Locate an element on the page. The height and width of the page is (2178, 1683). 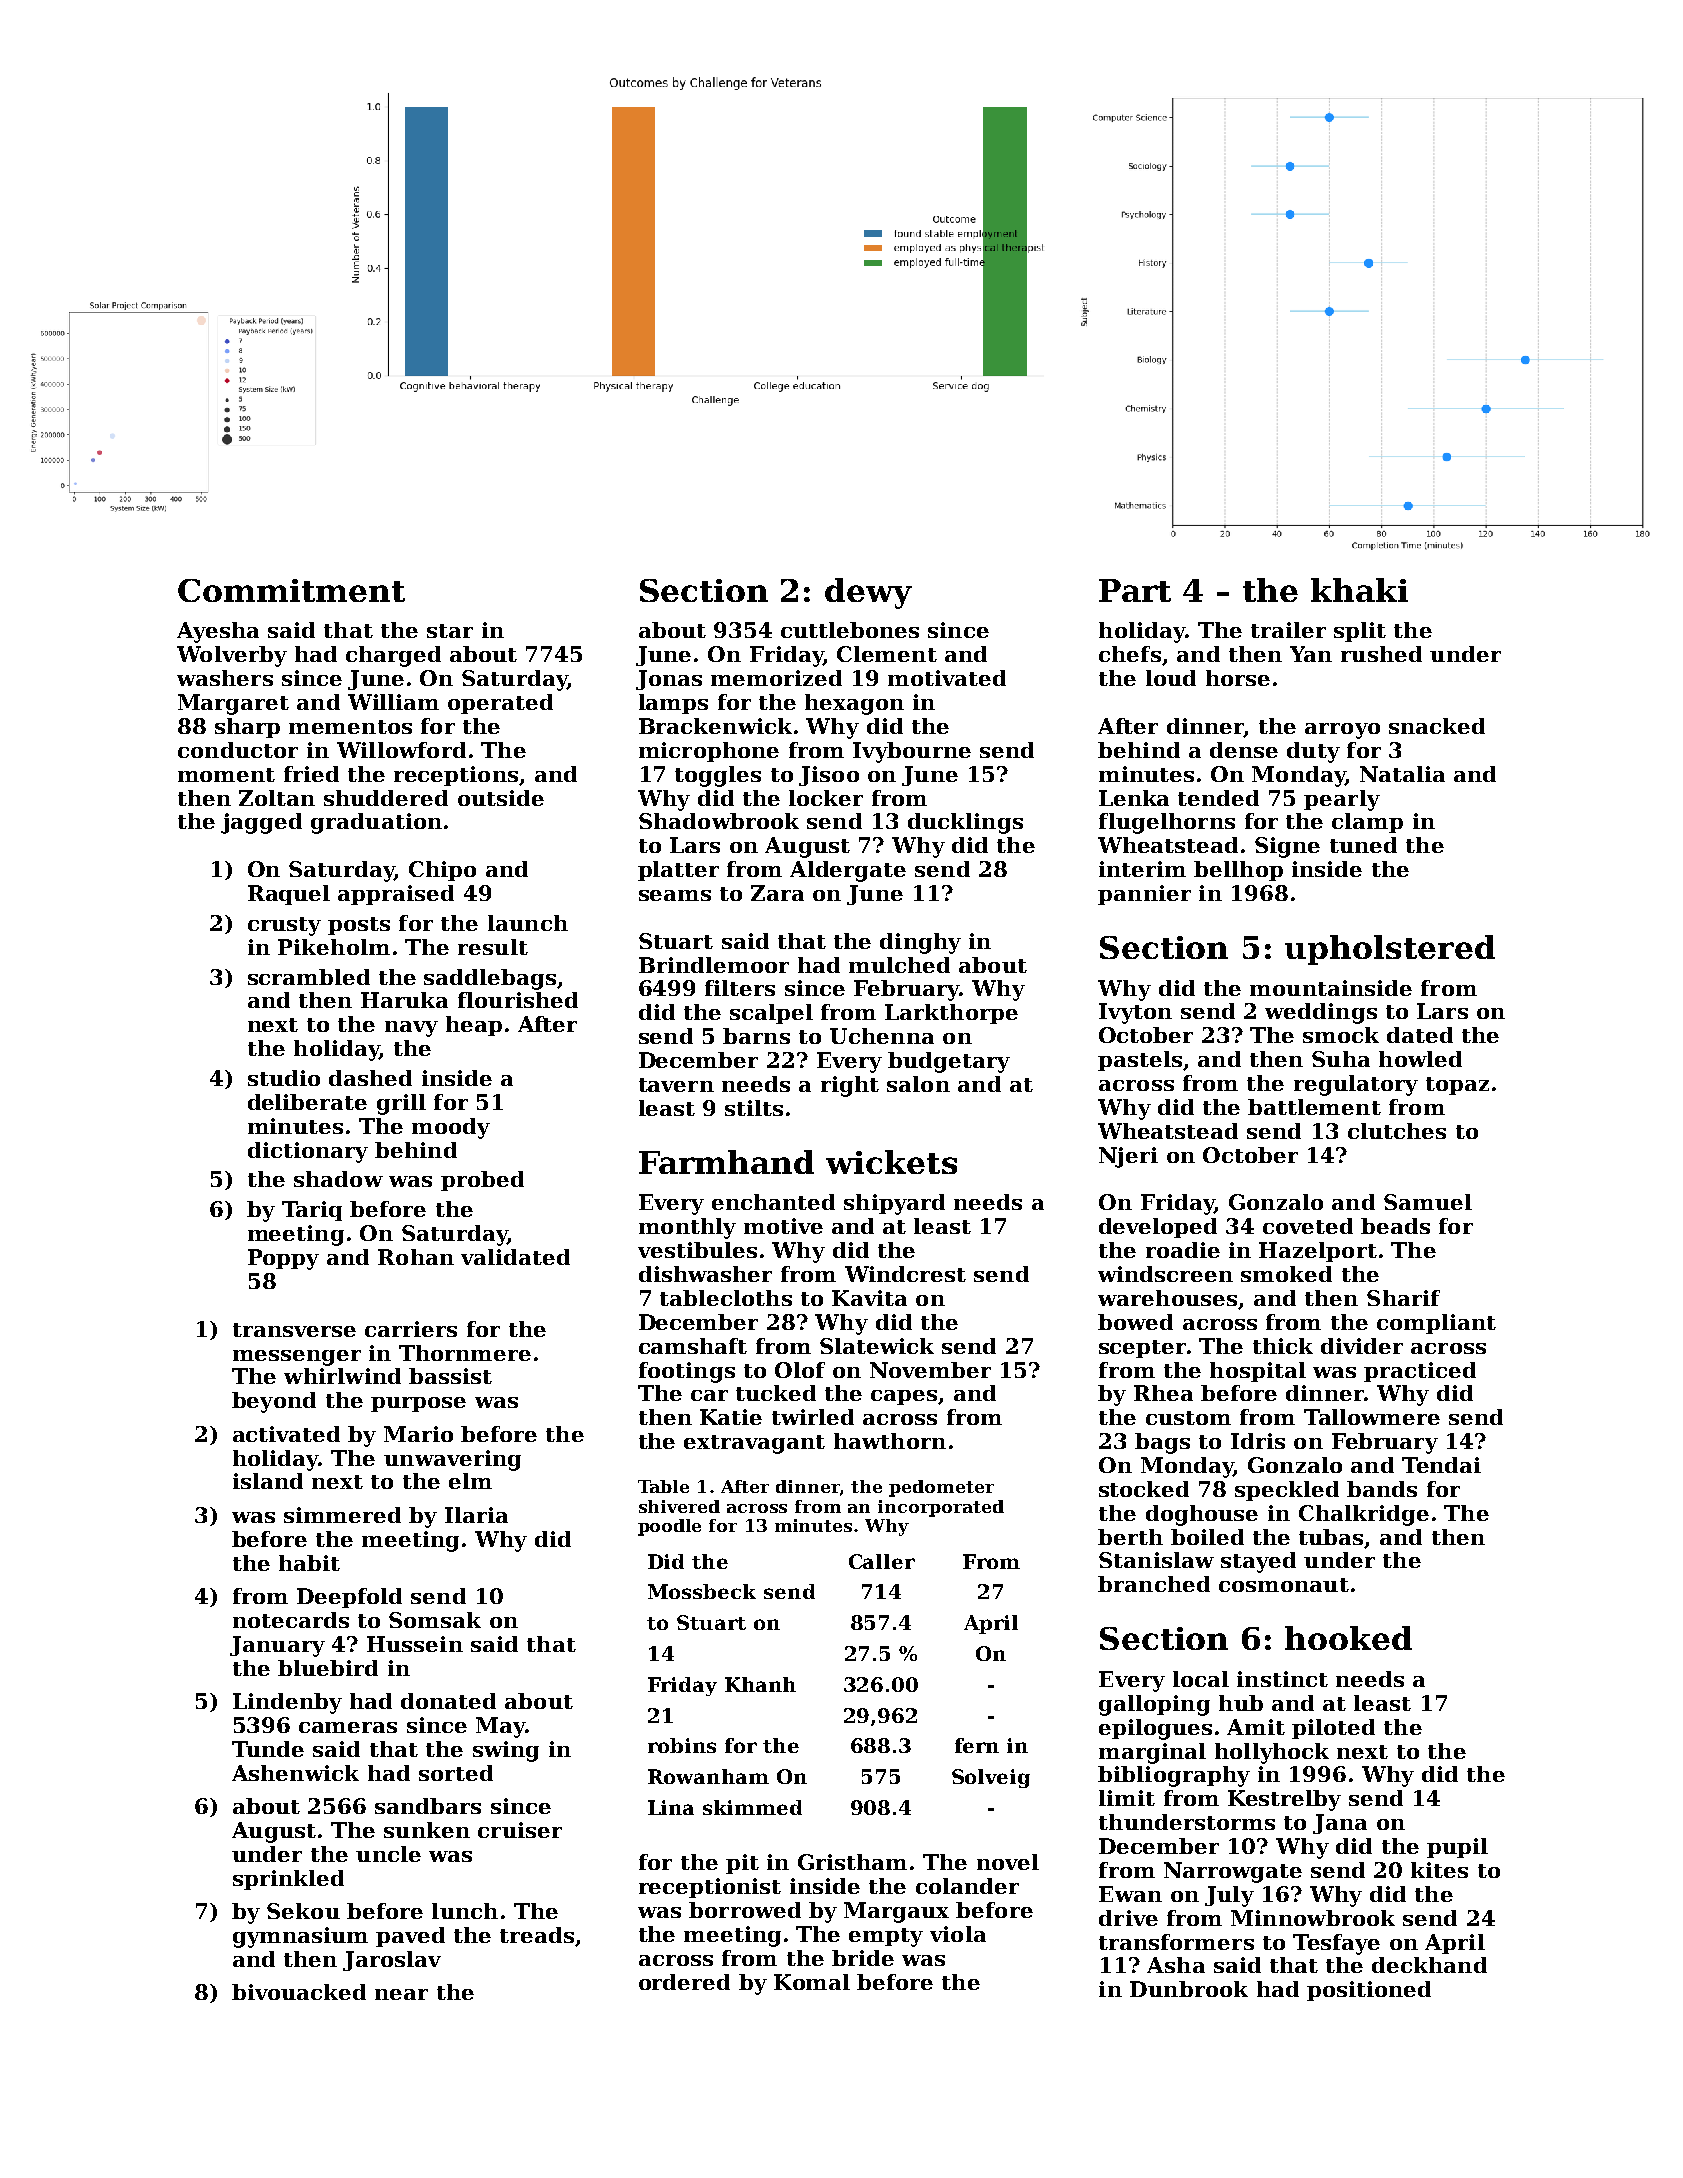
hexagon is located at coordinates (854, 704).
